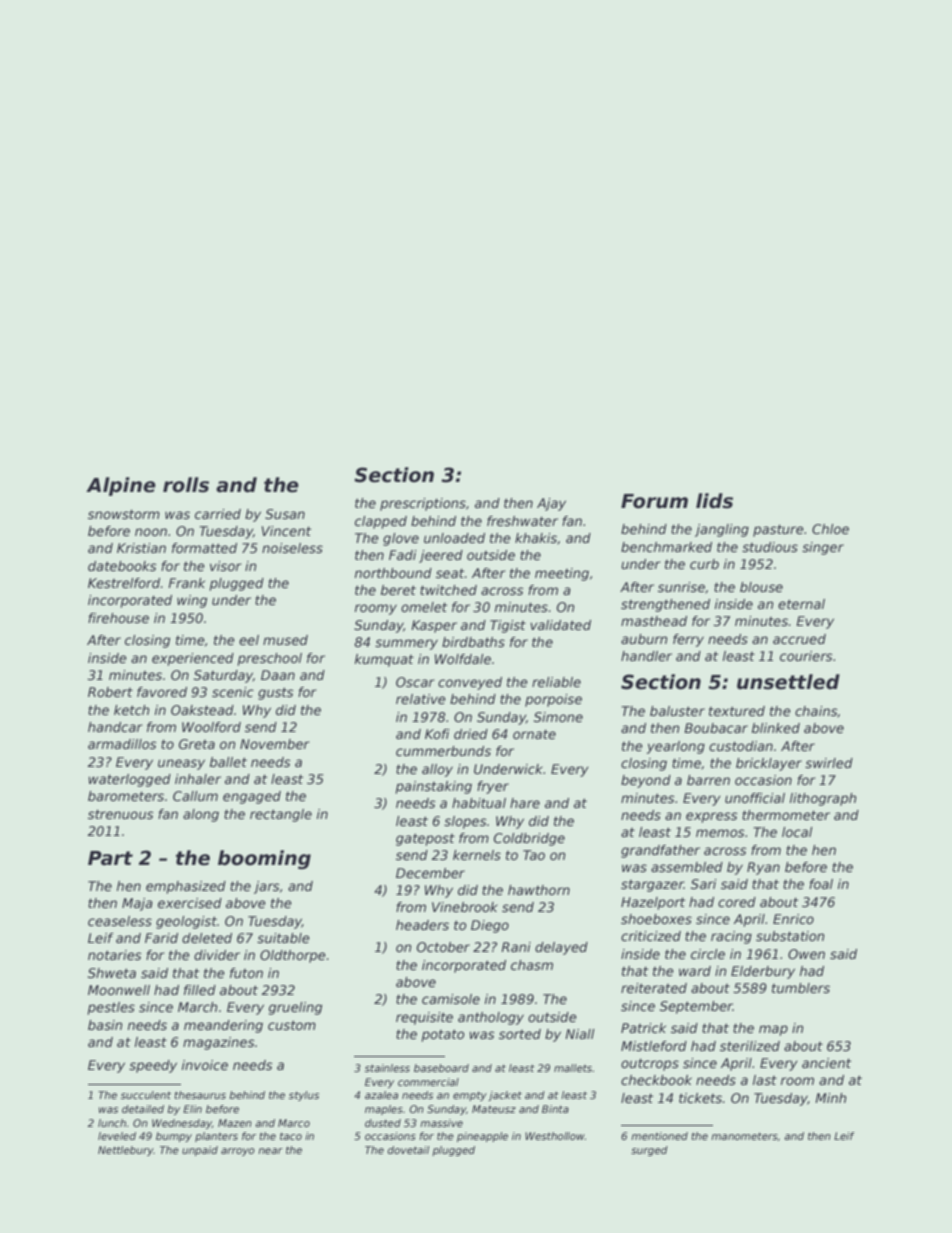  I want to click on Alpine, so click(121, 486).
